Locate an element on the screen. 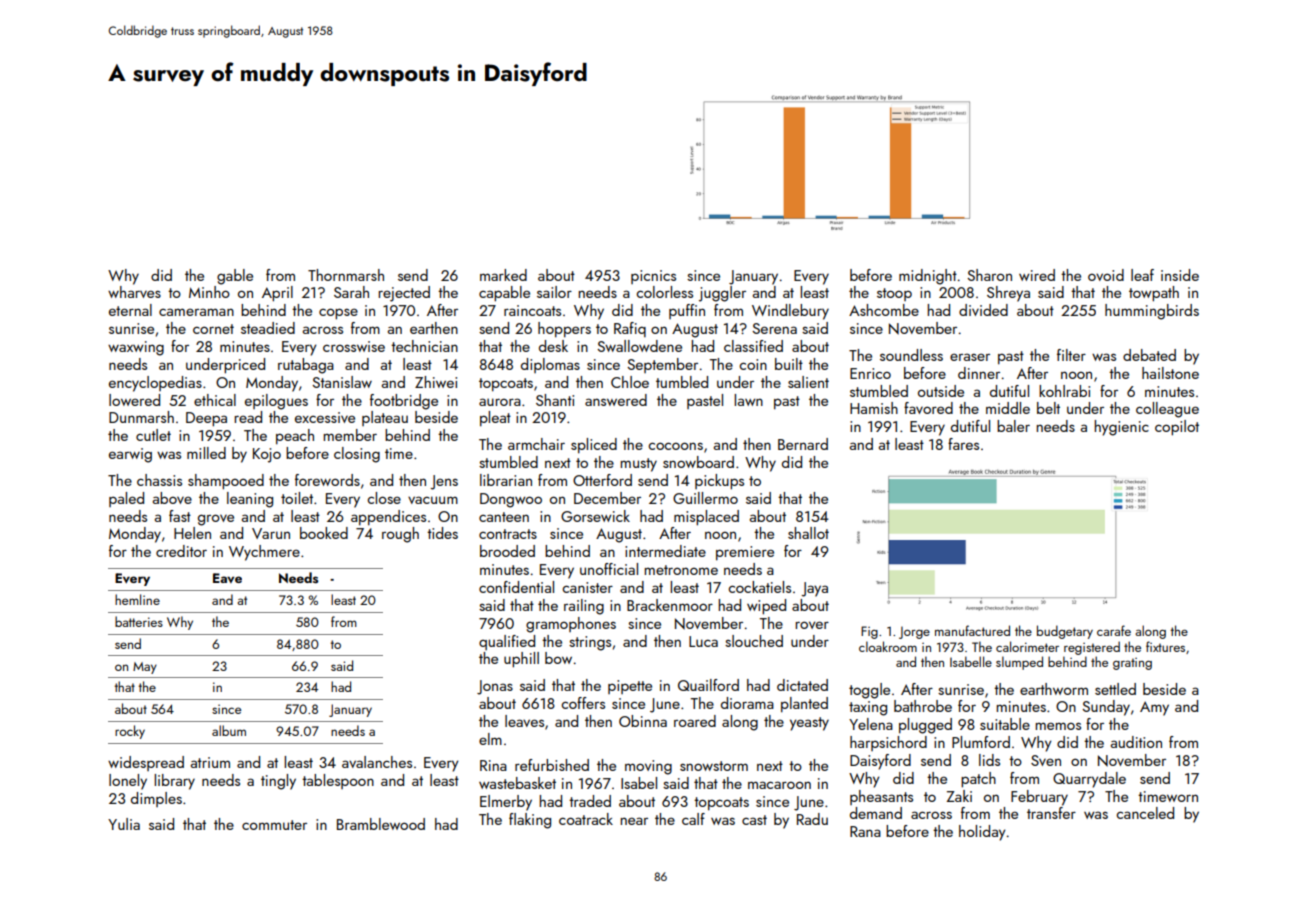 The image size is (1308, 924). shallot is located at coordinates (808, 533).
